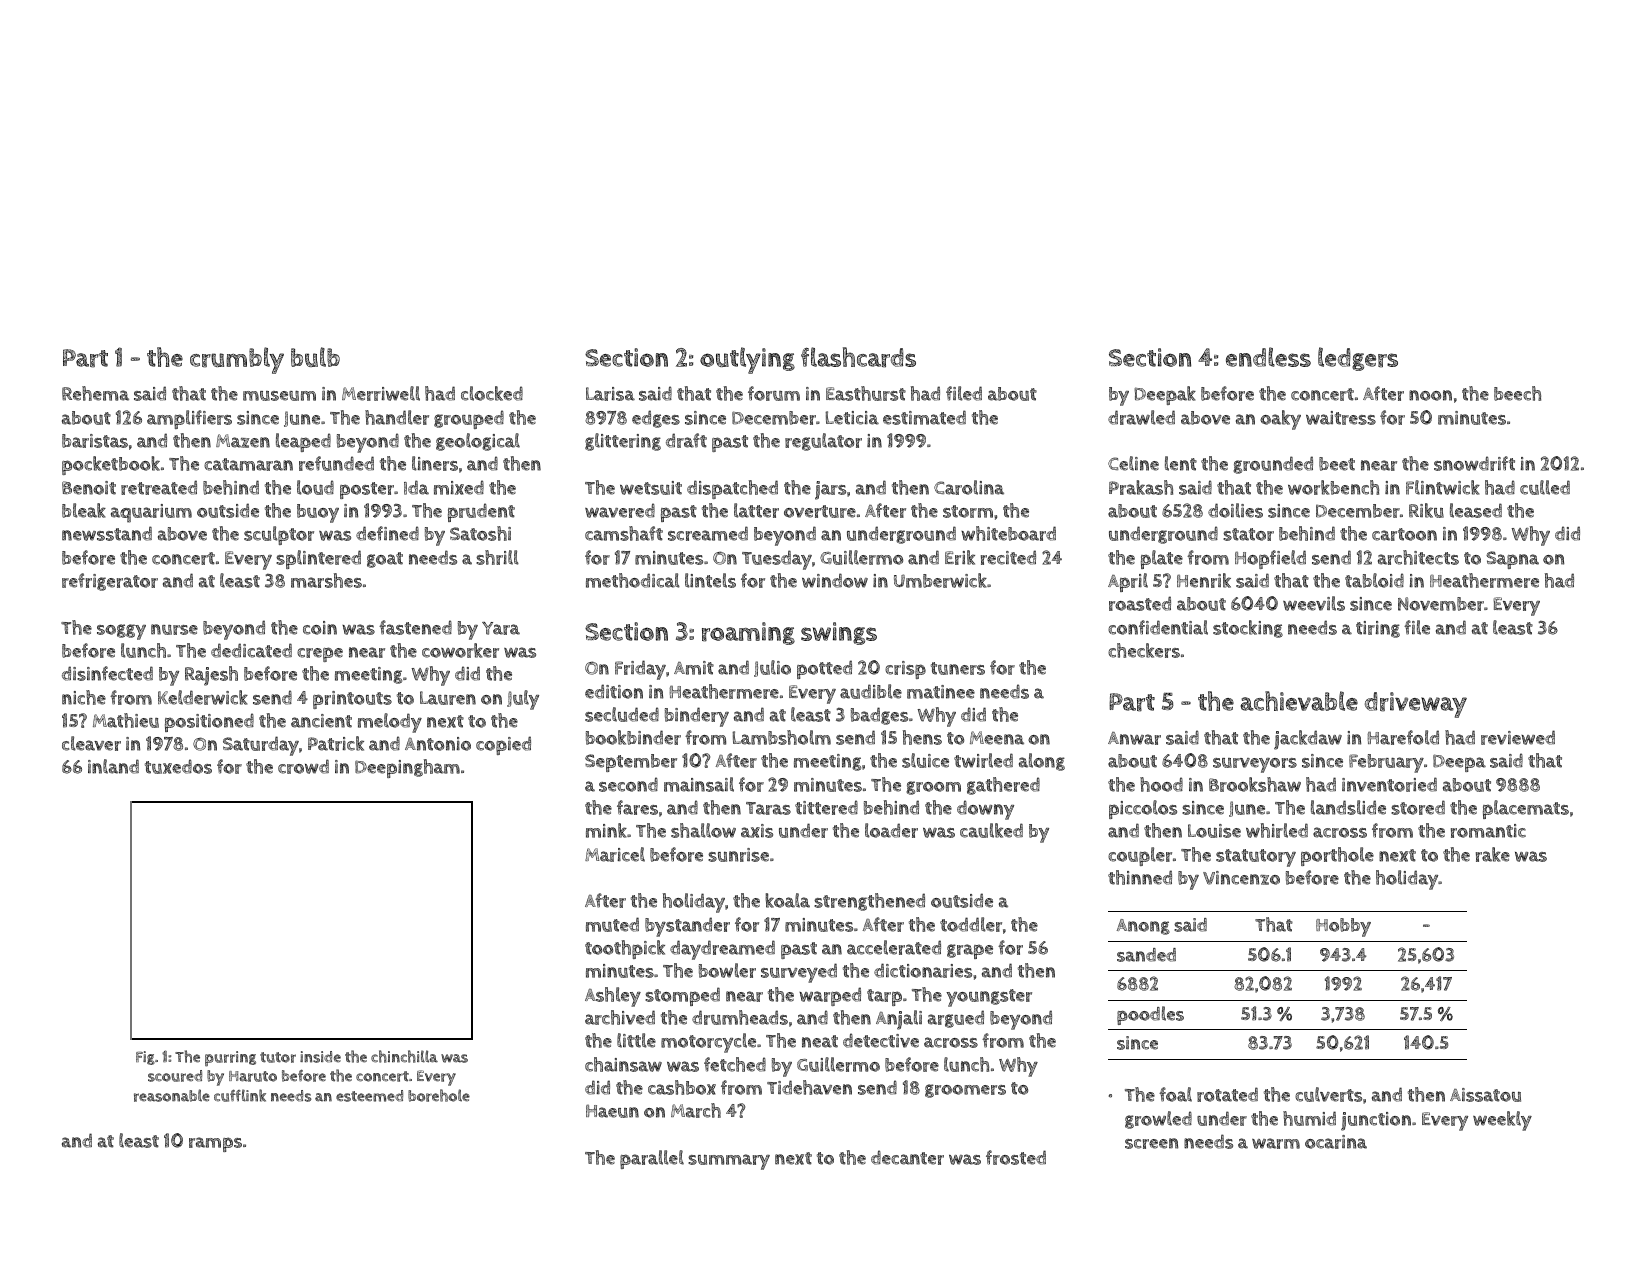  I want to click on reviewed, so click(1518, 737).
